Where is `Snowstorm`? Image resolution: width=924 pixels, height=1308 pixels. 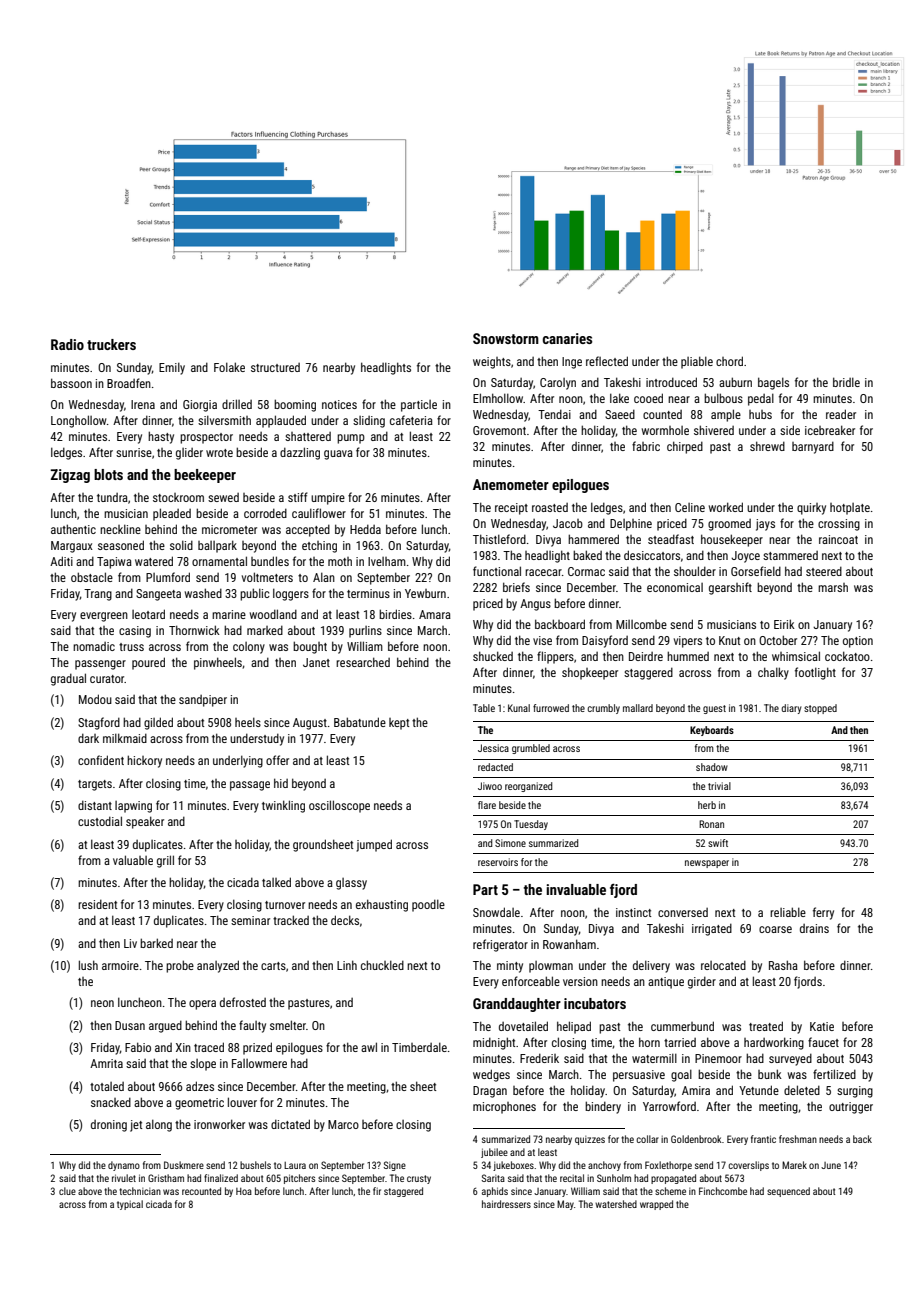 Snowstorm is located at coordinates (506, 338).
